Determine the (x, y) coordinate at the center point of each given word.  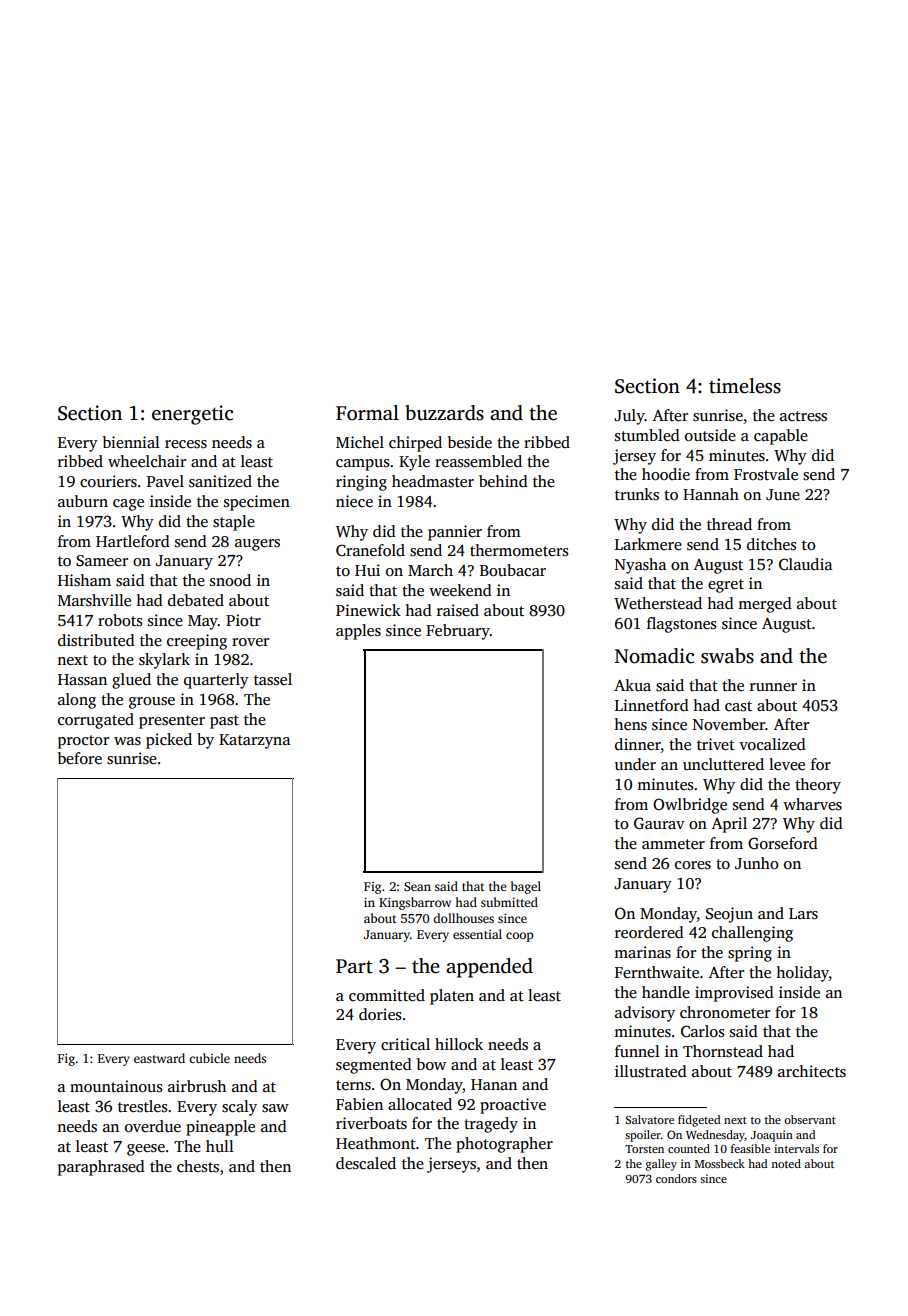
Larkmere (648, 544)
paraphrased (101, 1168)
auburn (83, 501)
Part (354, 966)
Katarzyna (254, 741)
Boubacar (513, 570)
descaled (366, 1163)
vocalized (772, 744)
